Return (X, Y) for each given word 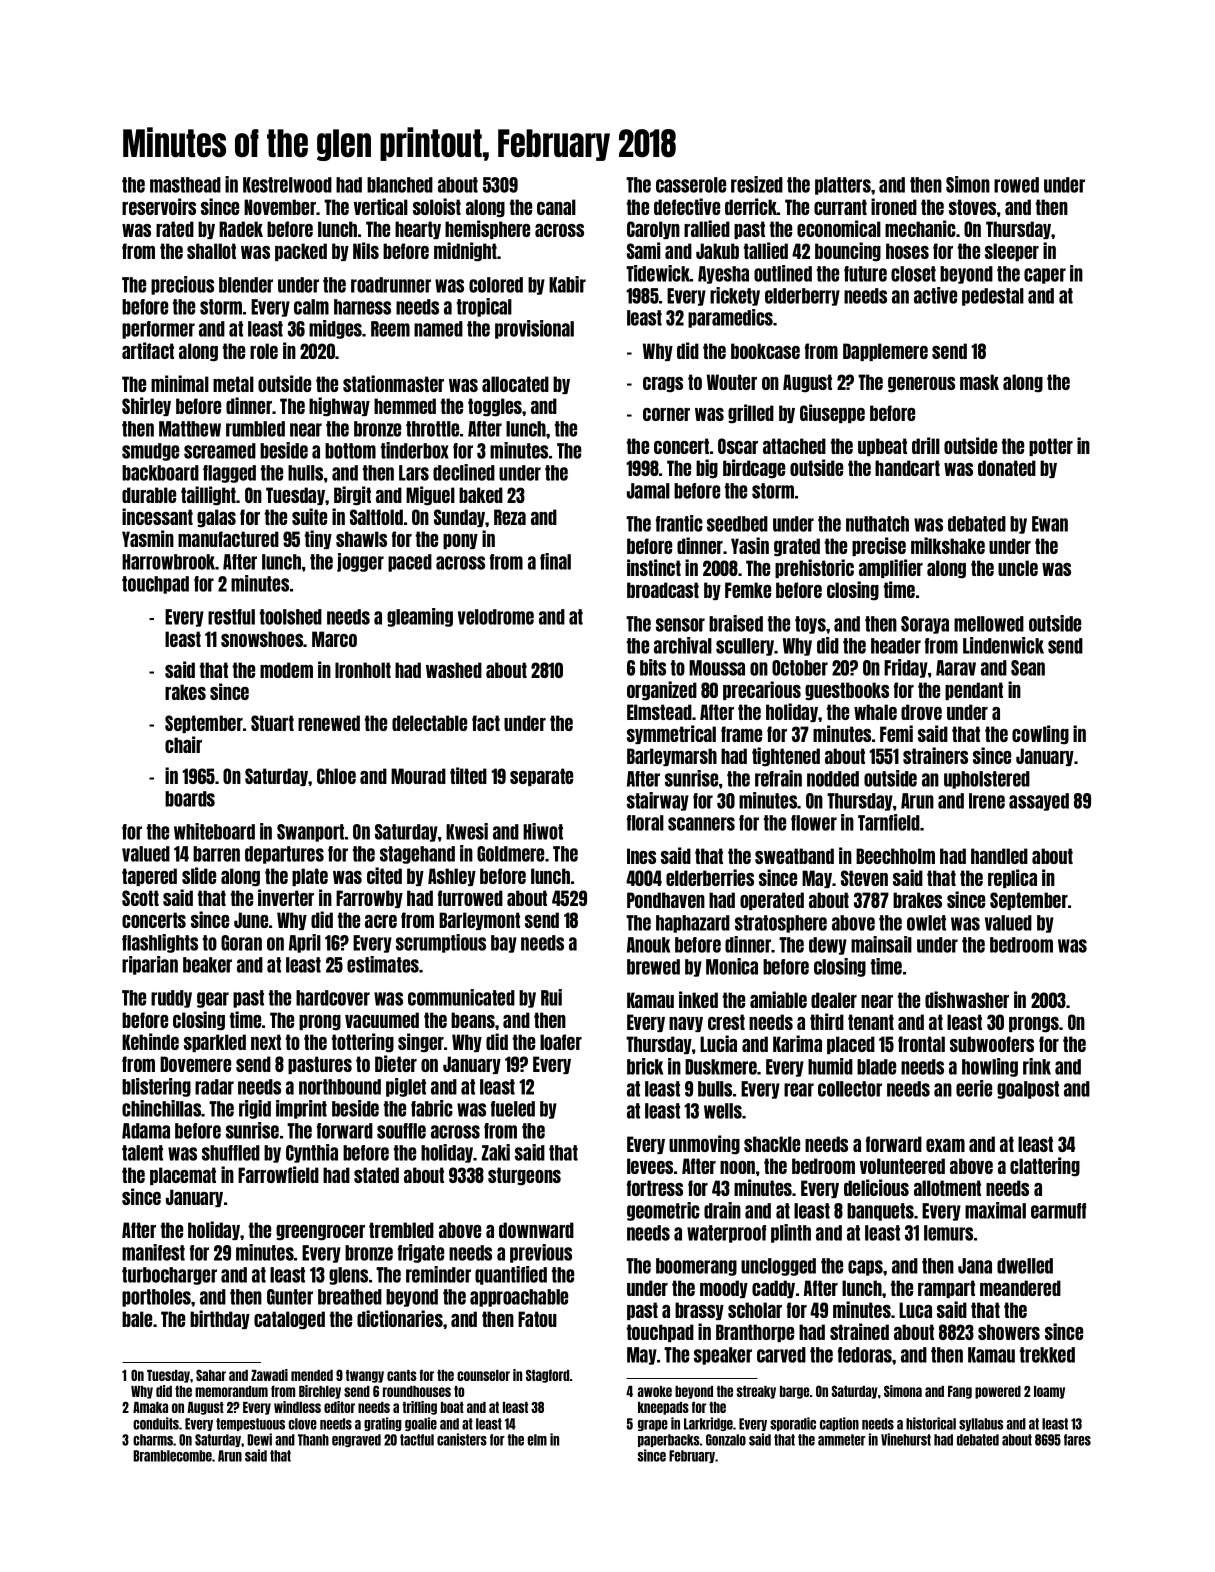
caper (1045, 276)
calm (311, 307)
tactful (417, 1440)
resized (757, 184)
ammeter (841, 1440)
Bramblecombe (172, 1456)
